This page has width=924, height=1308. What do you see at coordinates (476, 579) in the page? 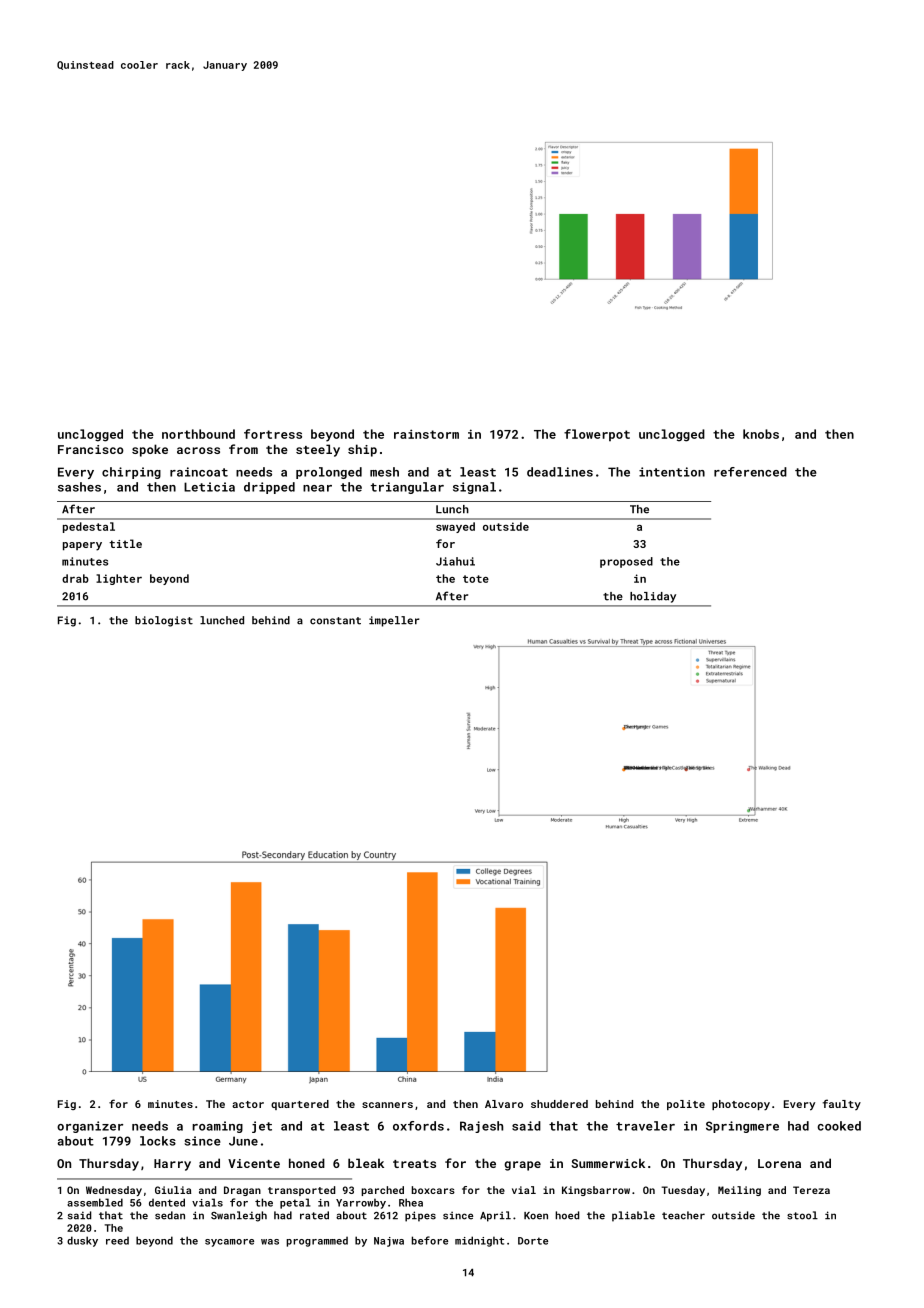
I see `tote` at bounding box center [476, 579].
